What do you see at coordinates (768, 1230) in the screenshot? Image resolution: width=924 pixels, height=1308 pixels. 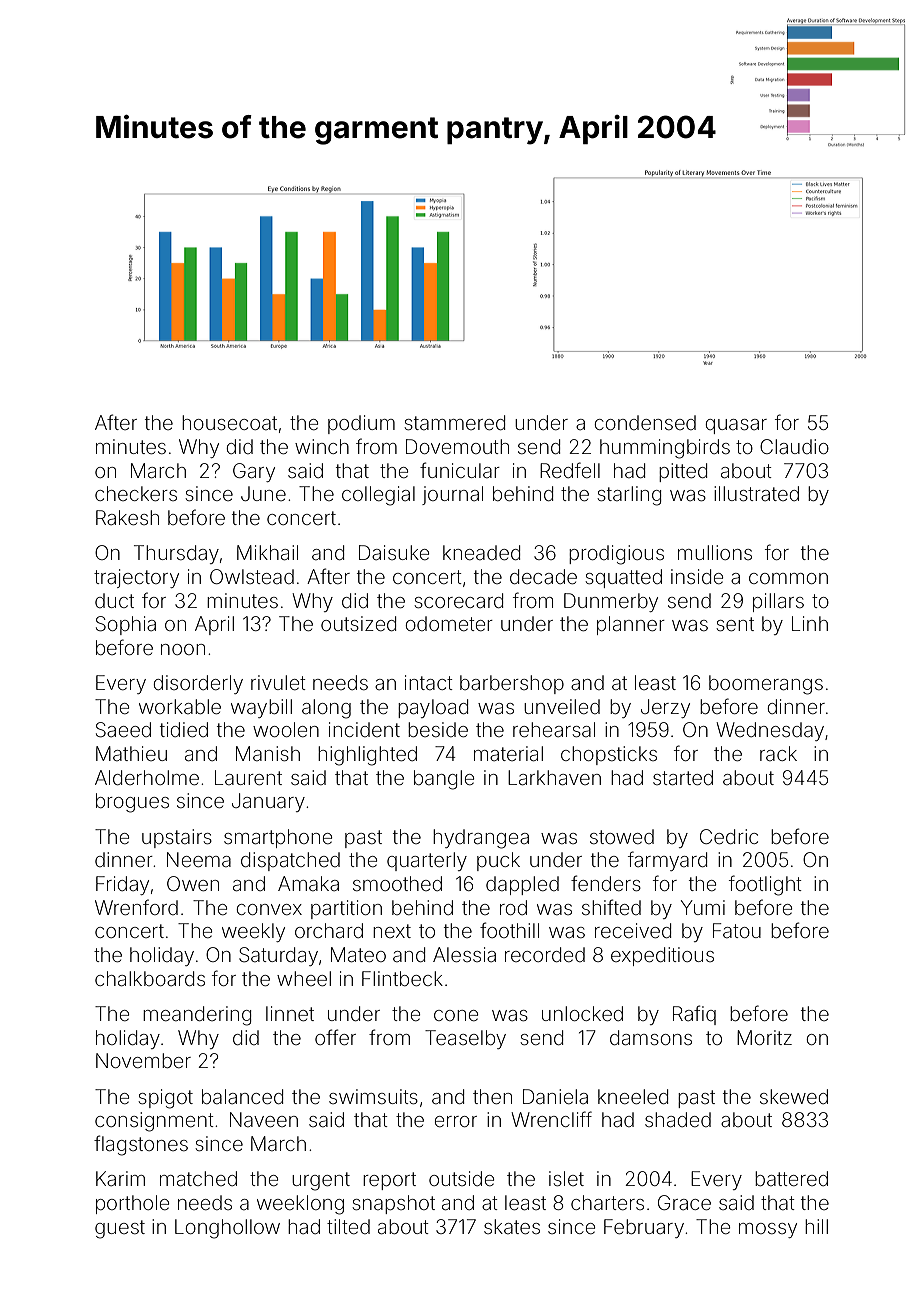 I see `mossy` at bounding box center [768, 1230].
